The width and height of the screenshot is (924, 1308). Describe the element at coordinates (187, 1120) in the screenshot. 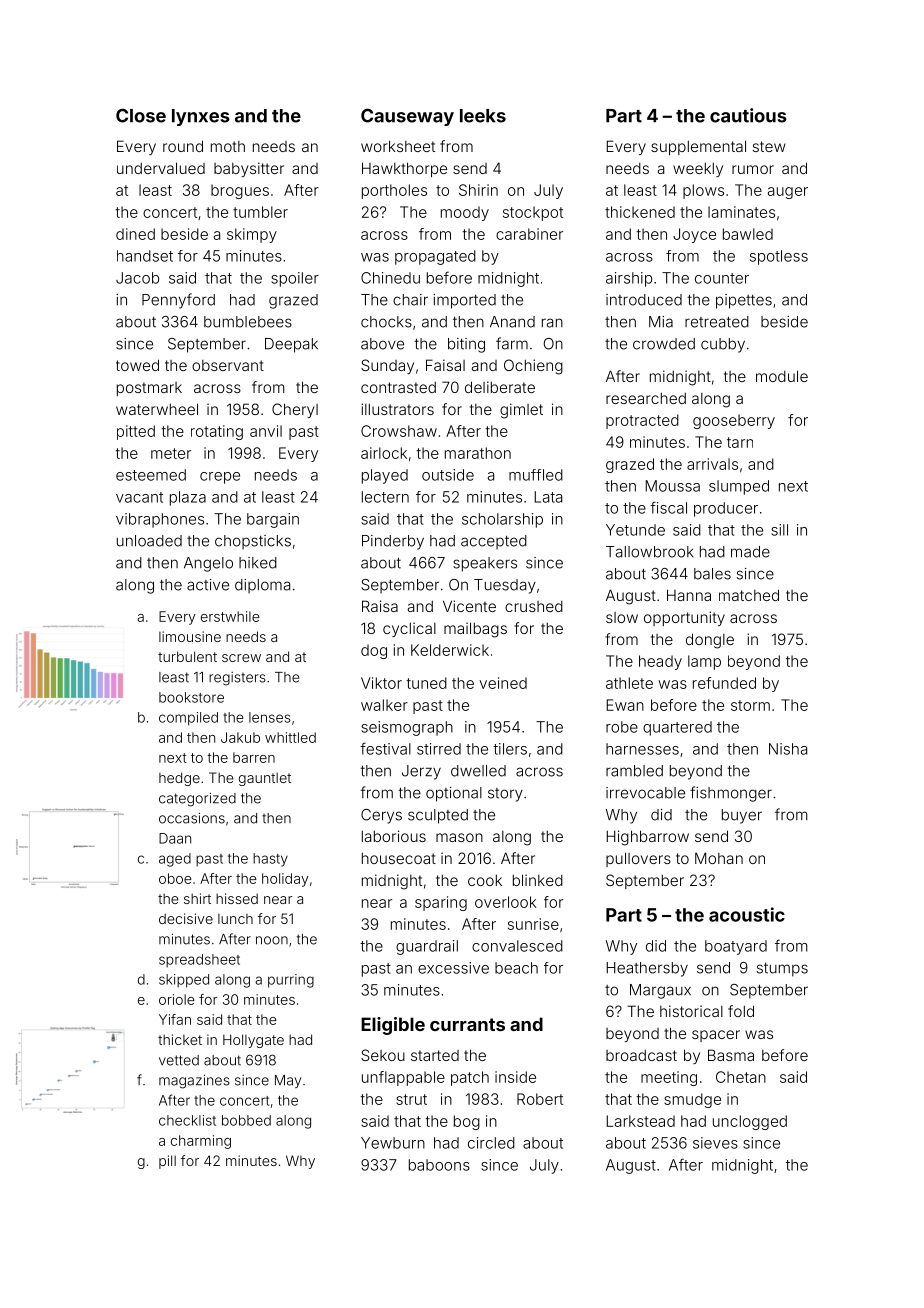

I see `checklist` at that location.
